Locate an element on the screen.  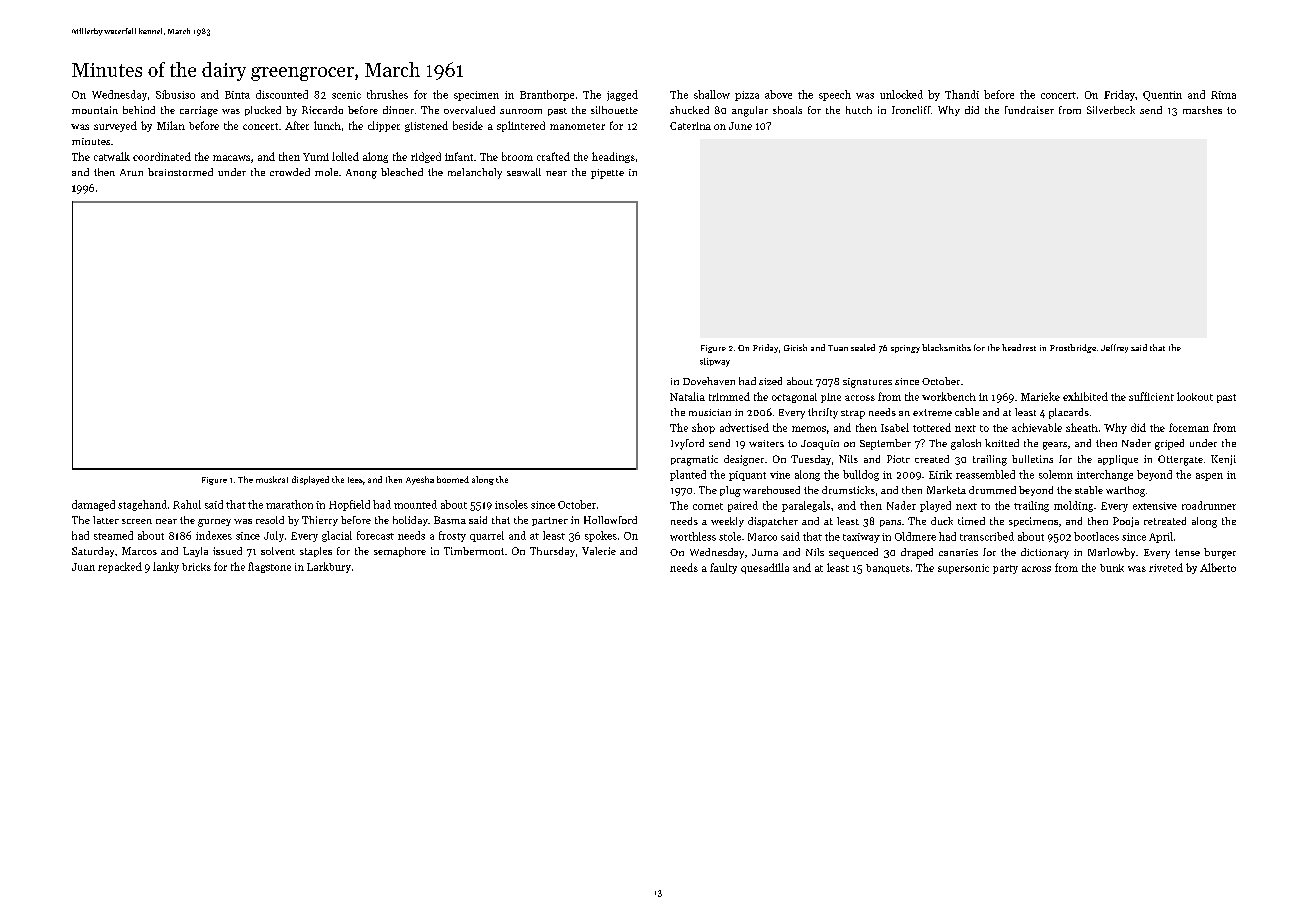
marshes is located at coordinates (1202, 110).
